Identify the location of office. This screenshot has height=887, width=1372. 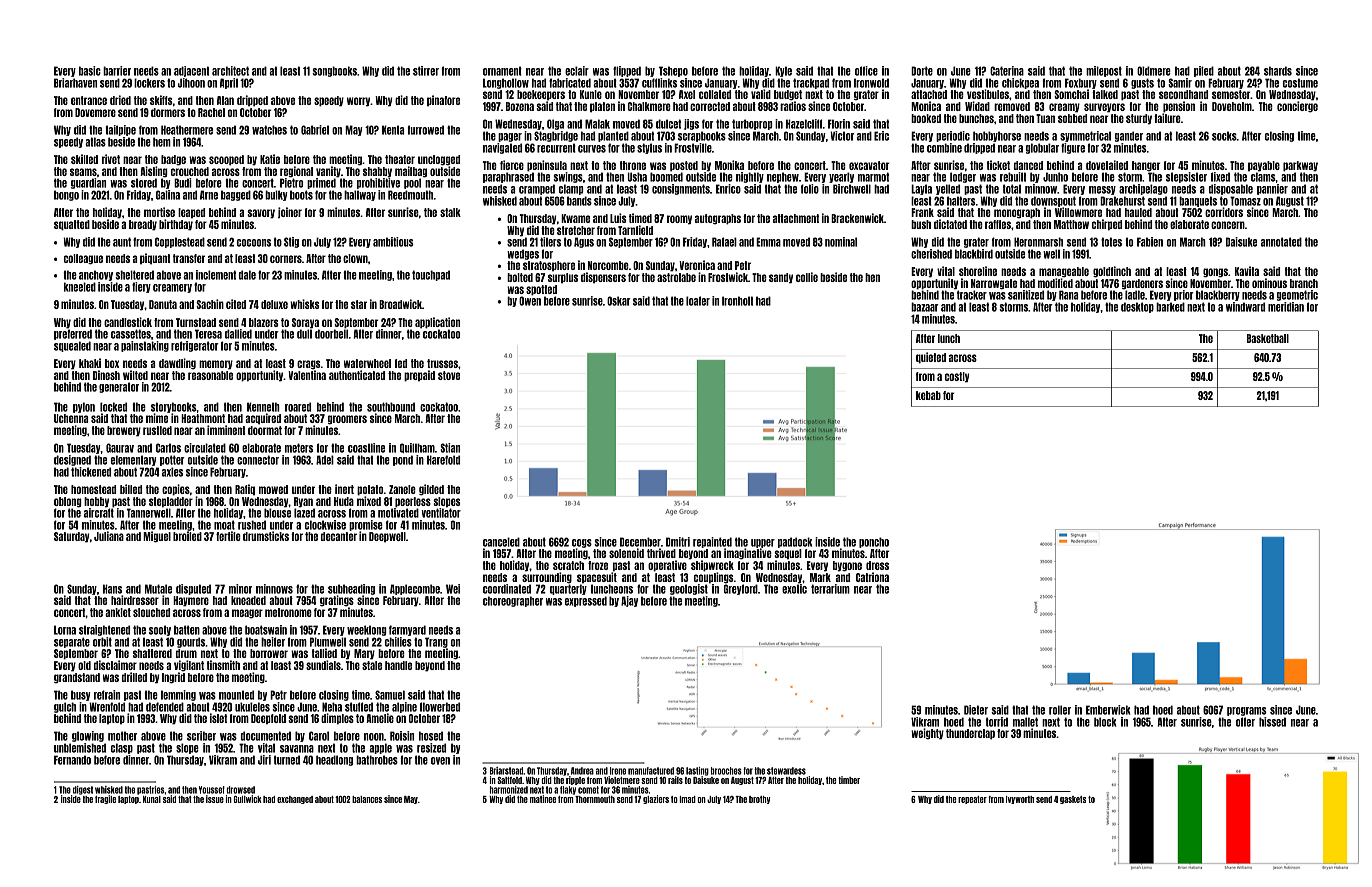
(866, 71).
